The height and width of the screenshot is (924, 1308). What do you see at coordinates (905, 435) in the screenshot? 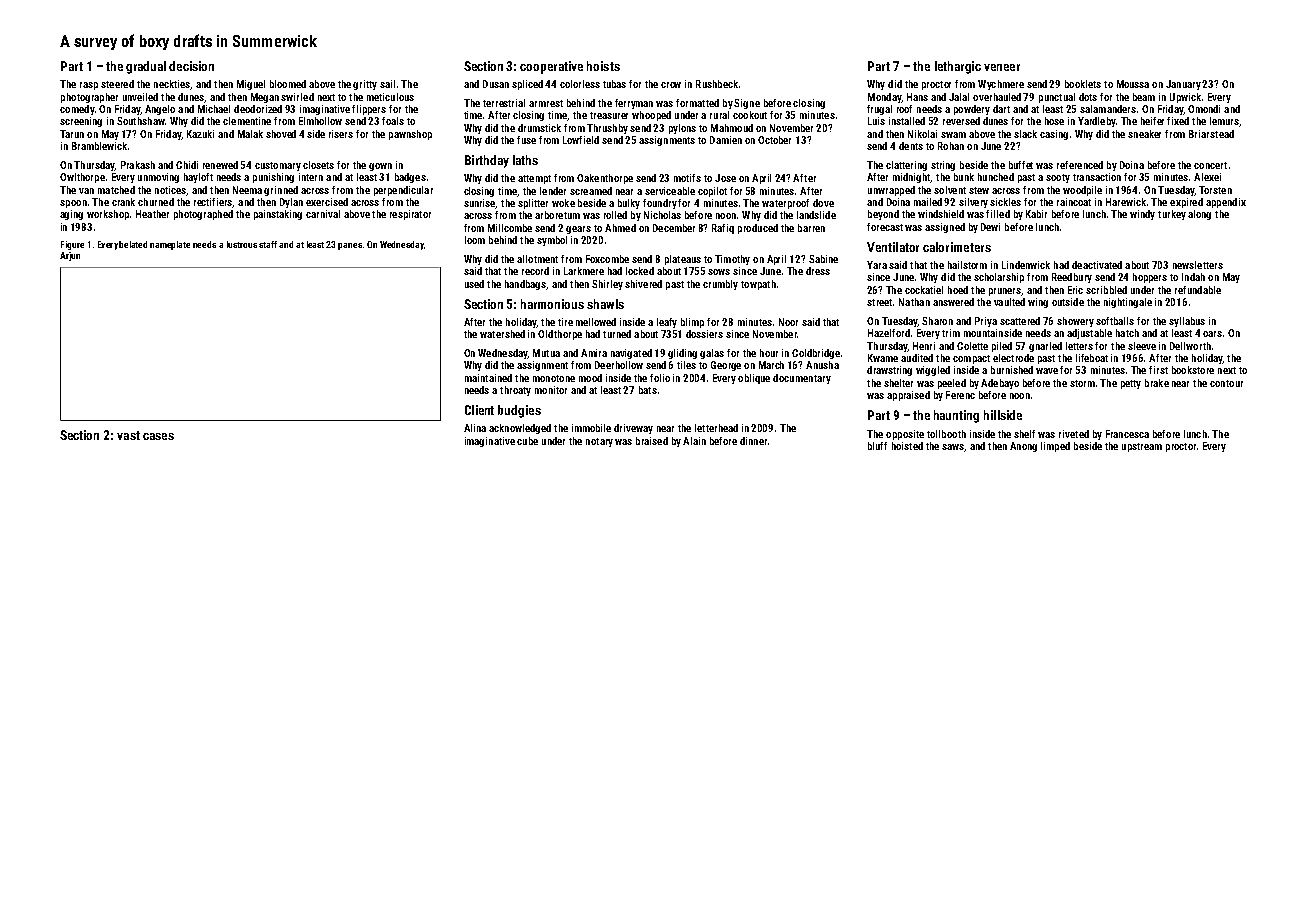
I see `opposite` at bounding box center [905, 435].
